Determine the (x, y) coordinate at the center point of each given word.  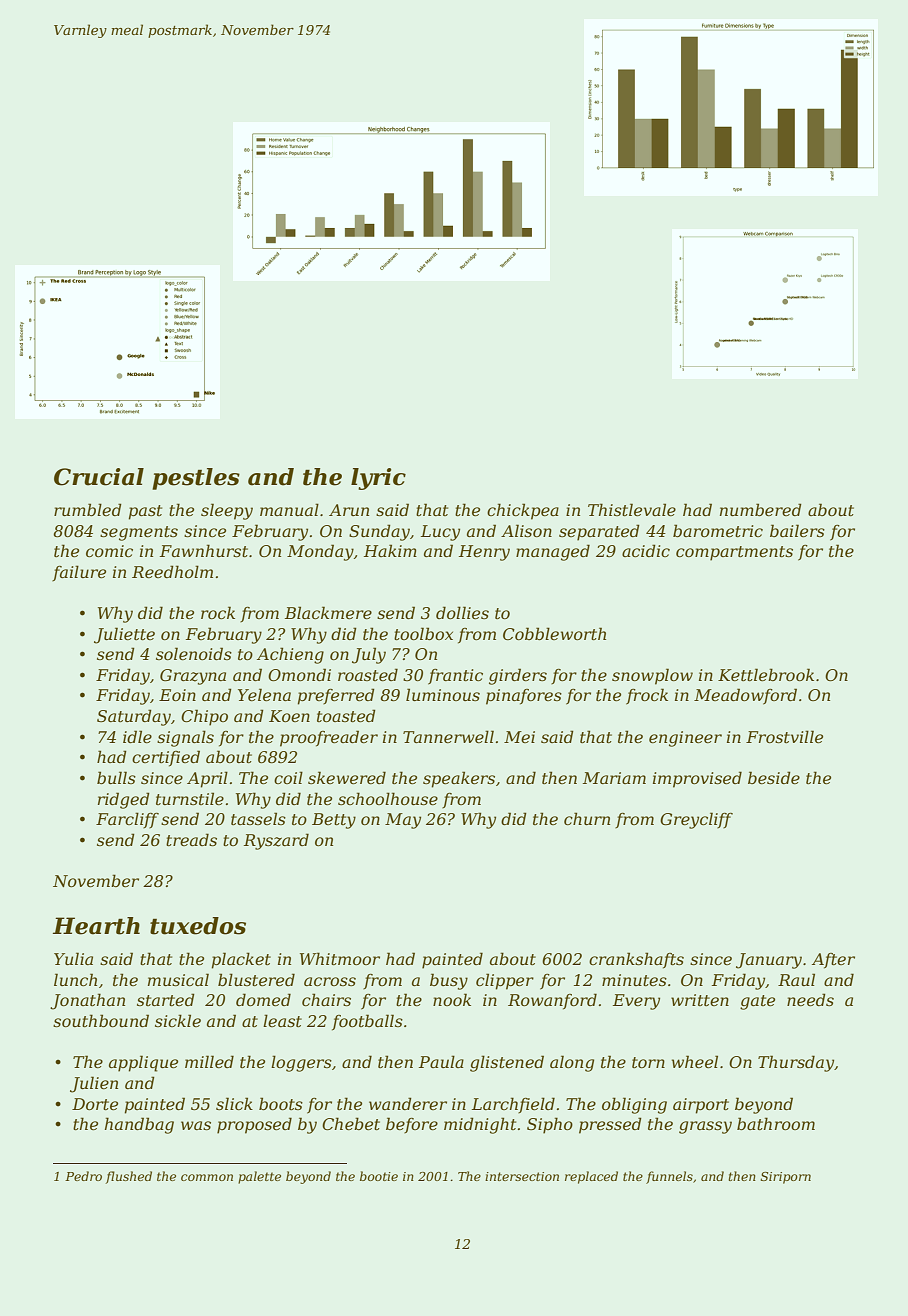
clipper (505, 981)
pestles (196, 479)
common (207, 1177)
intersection (522, 1176)
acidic (646, 550)
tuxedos (198, 926)
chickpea (523, 511)
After (833, 961)
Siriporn (786, 1178)
